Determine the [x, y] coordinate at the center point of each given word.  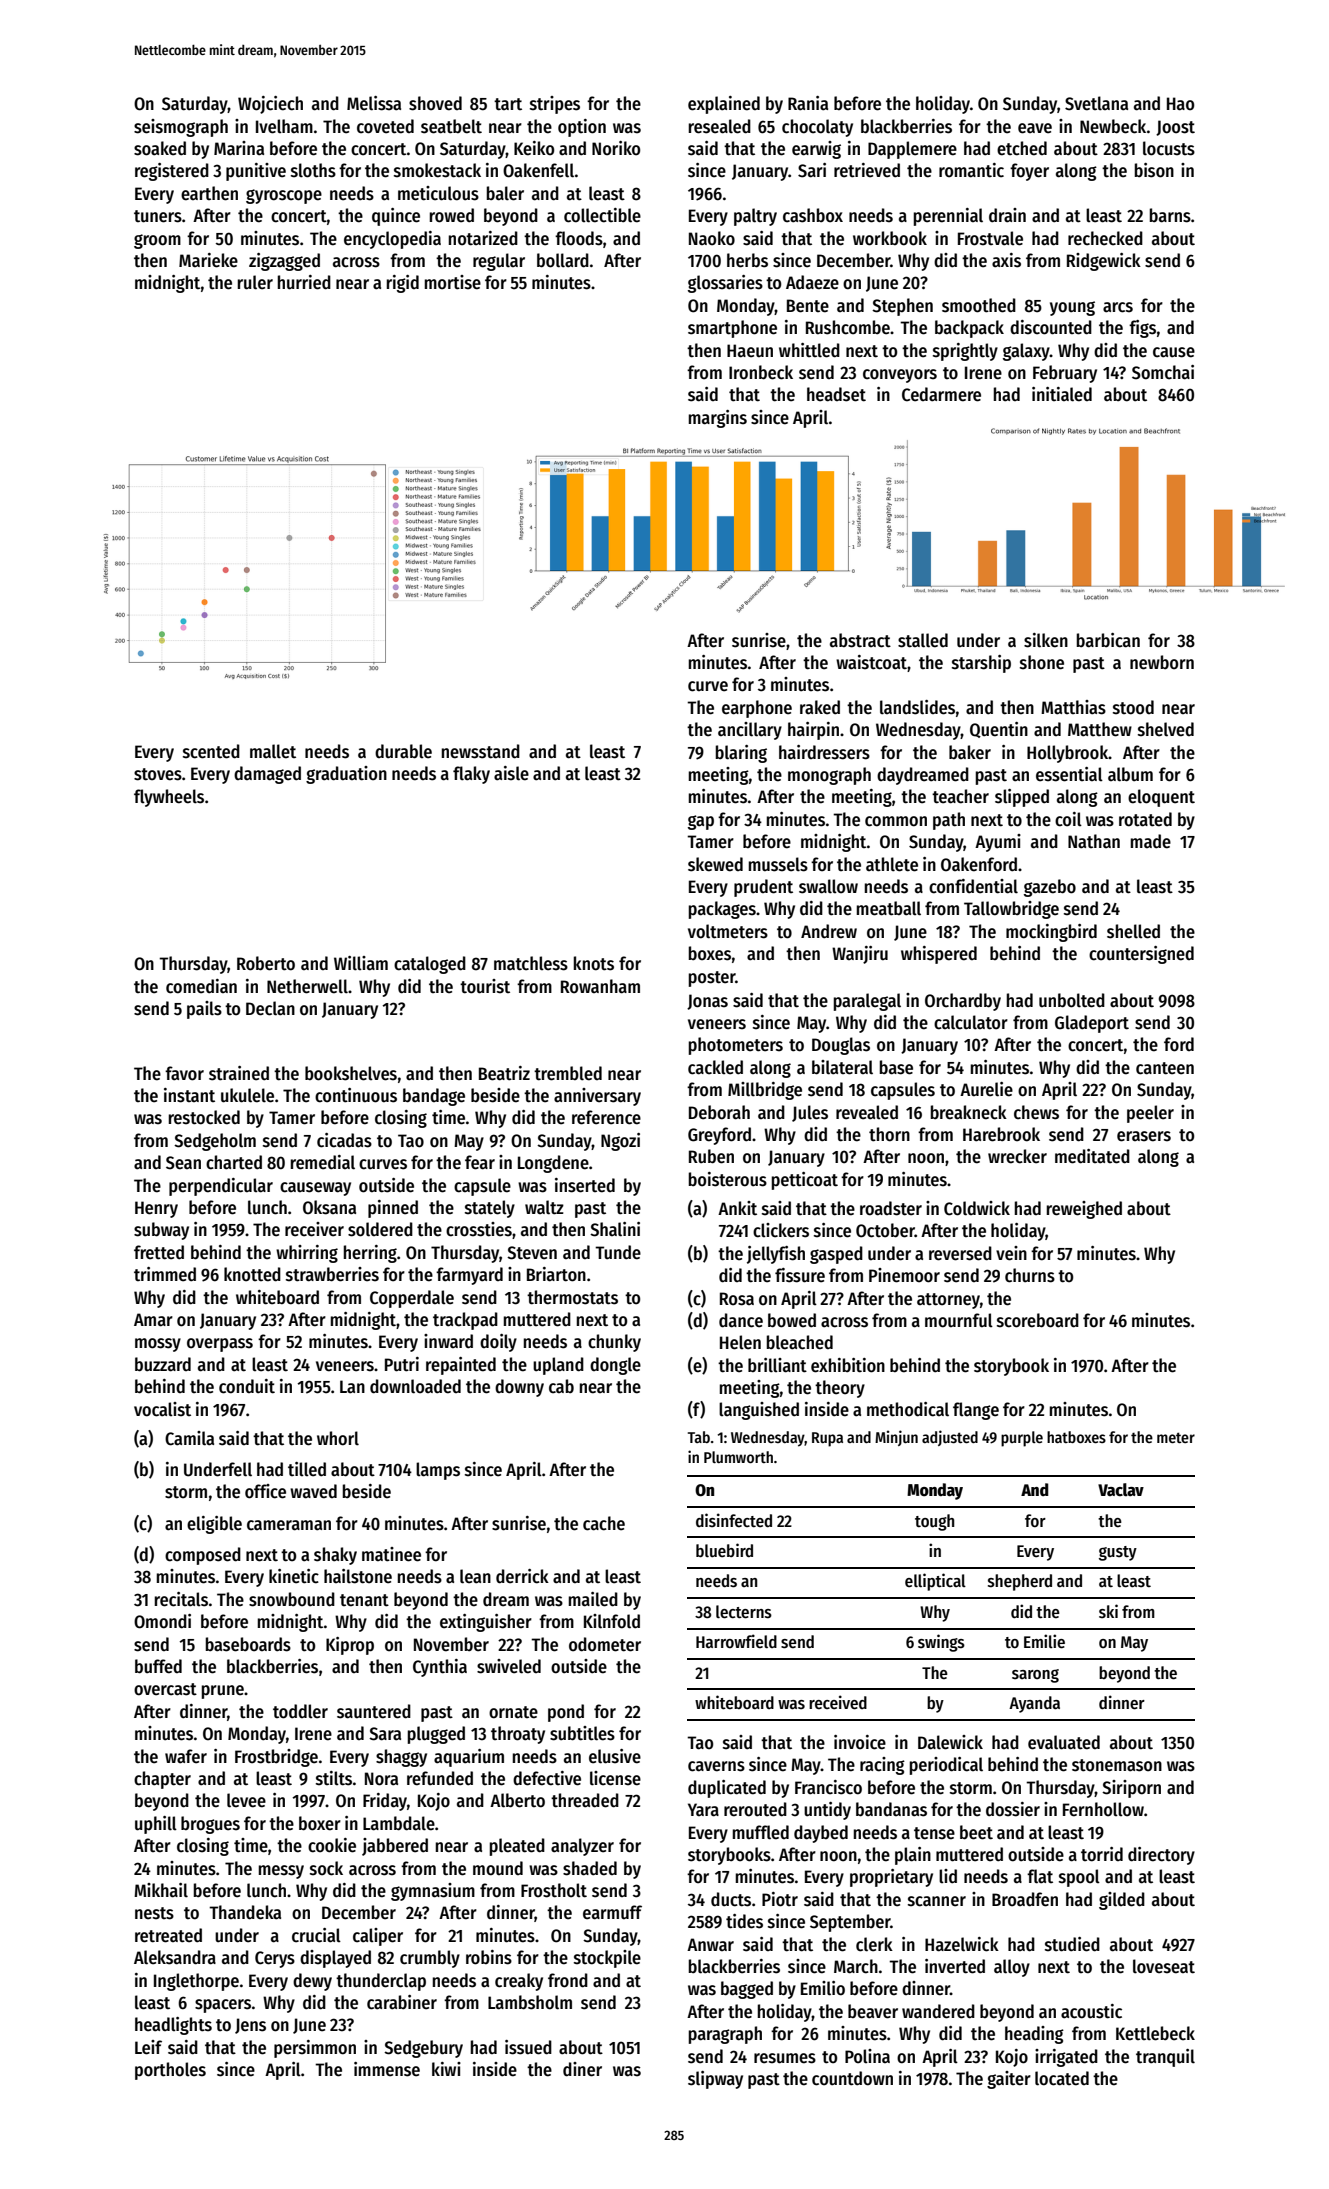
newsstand [481, 751]
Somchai [1163, 372]
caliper [378, 1937]
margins [718, 419]
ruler [255, 282]
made [1151, 841]
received [838, 1702]
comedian [201, 986]
